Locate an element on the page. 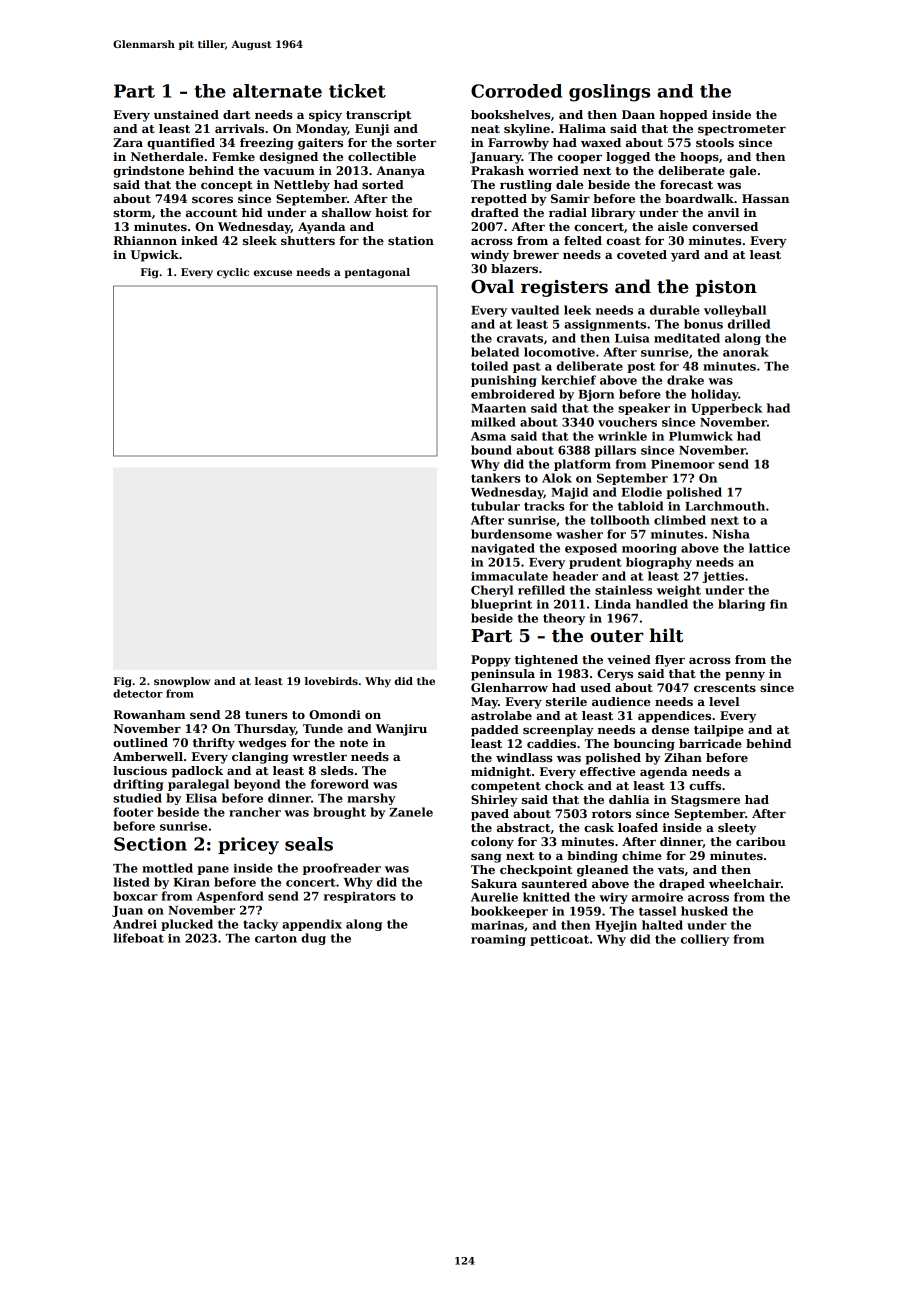 Image resolution: width=908 pixels, height=1316 pixels. rancher is located at coordinates (255, 812).
